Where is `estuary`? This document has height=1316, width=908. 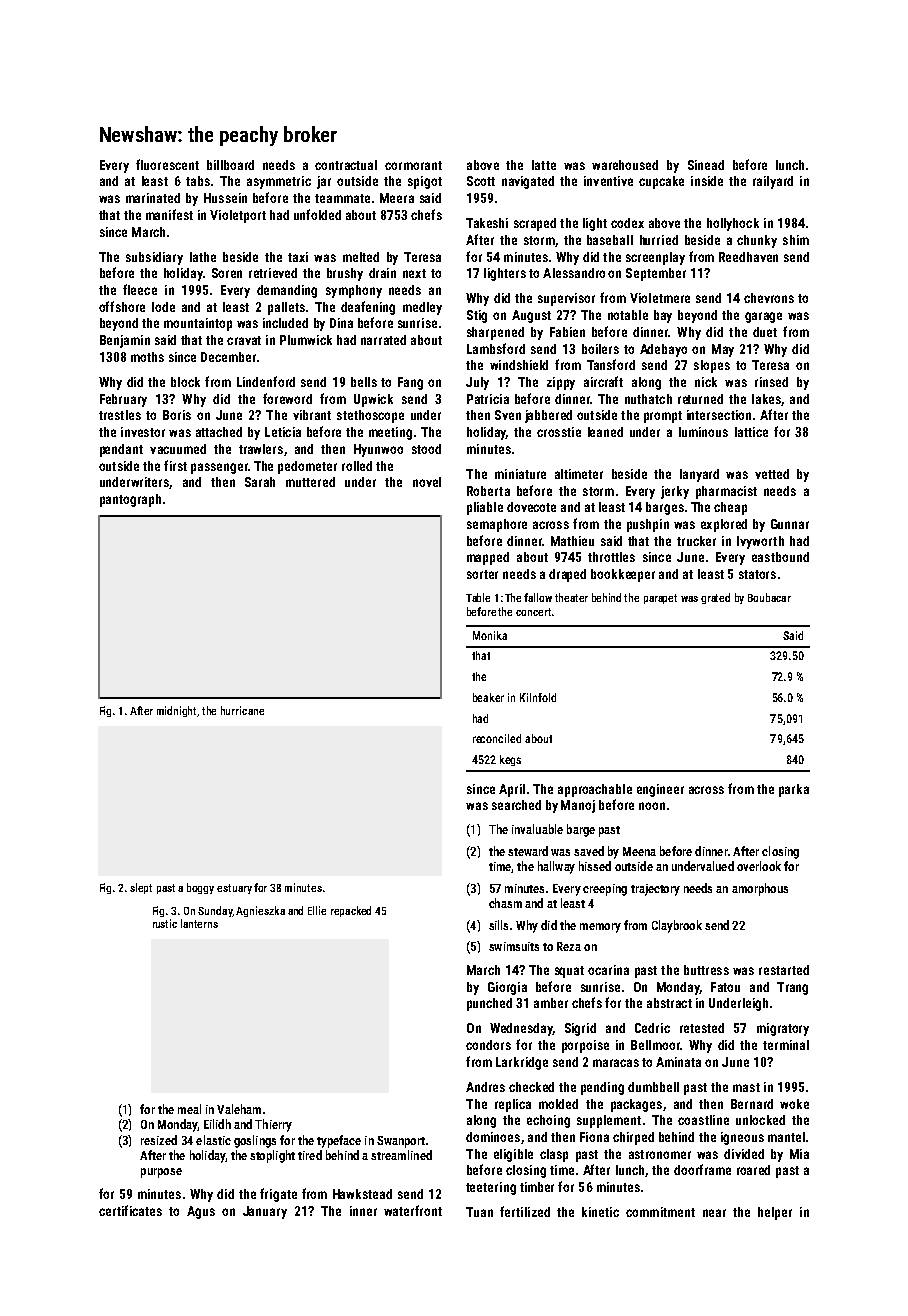
estuary is located at coordinates (234, 889).
